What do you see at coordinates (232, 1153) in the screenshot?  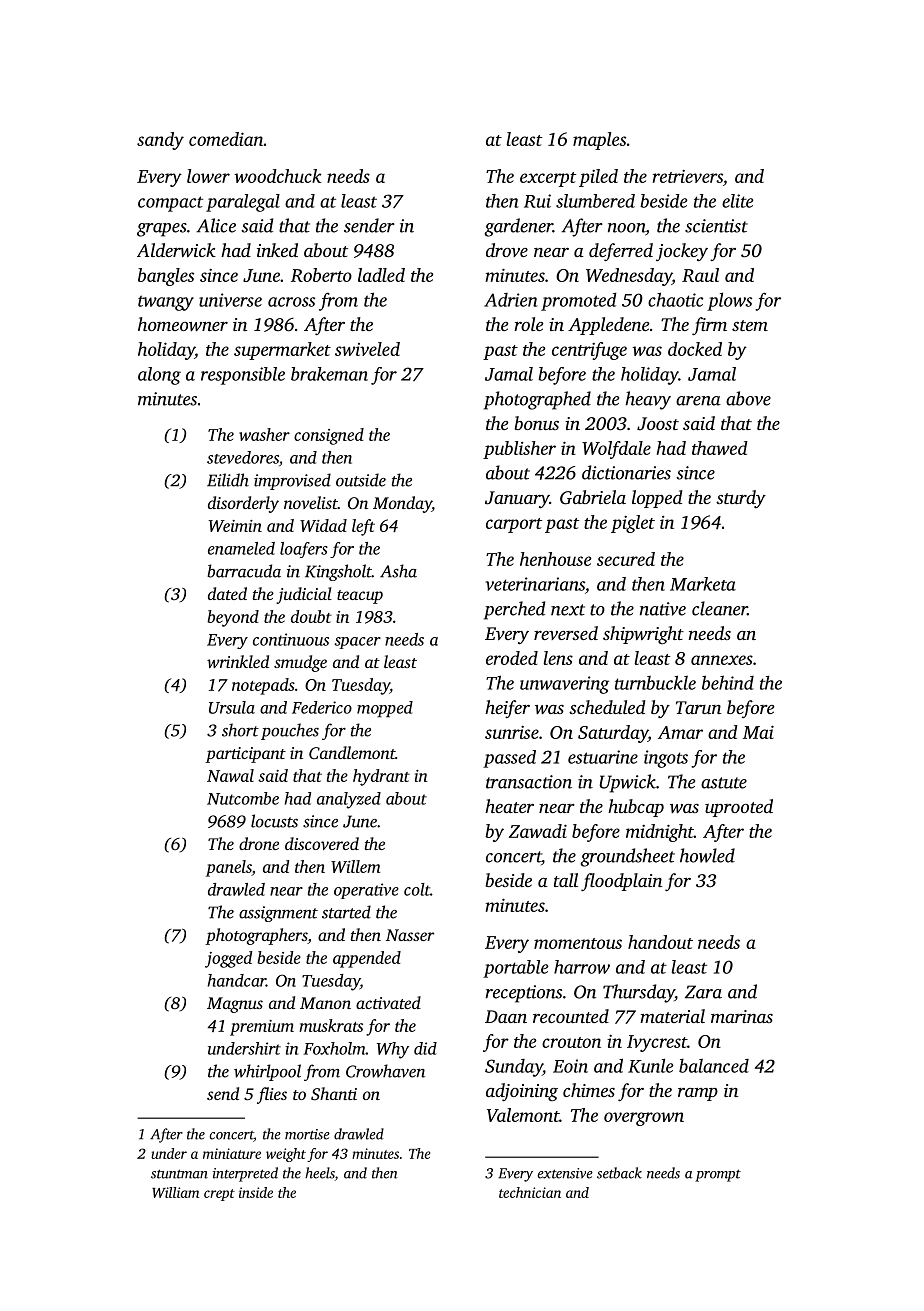 I see `miniature` at bounding box center [232, 1153].
